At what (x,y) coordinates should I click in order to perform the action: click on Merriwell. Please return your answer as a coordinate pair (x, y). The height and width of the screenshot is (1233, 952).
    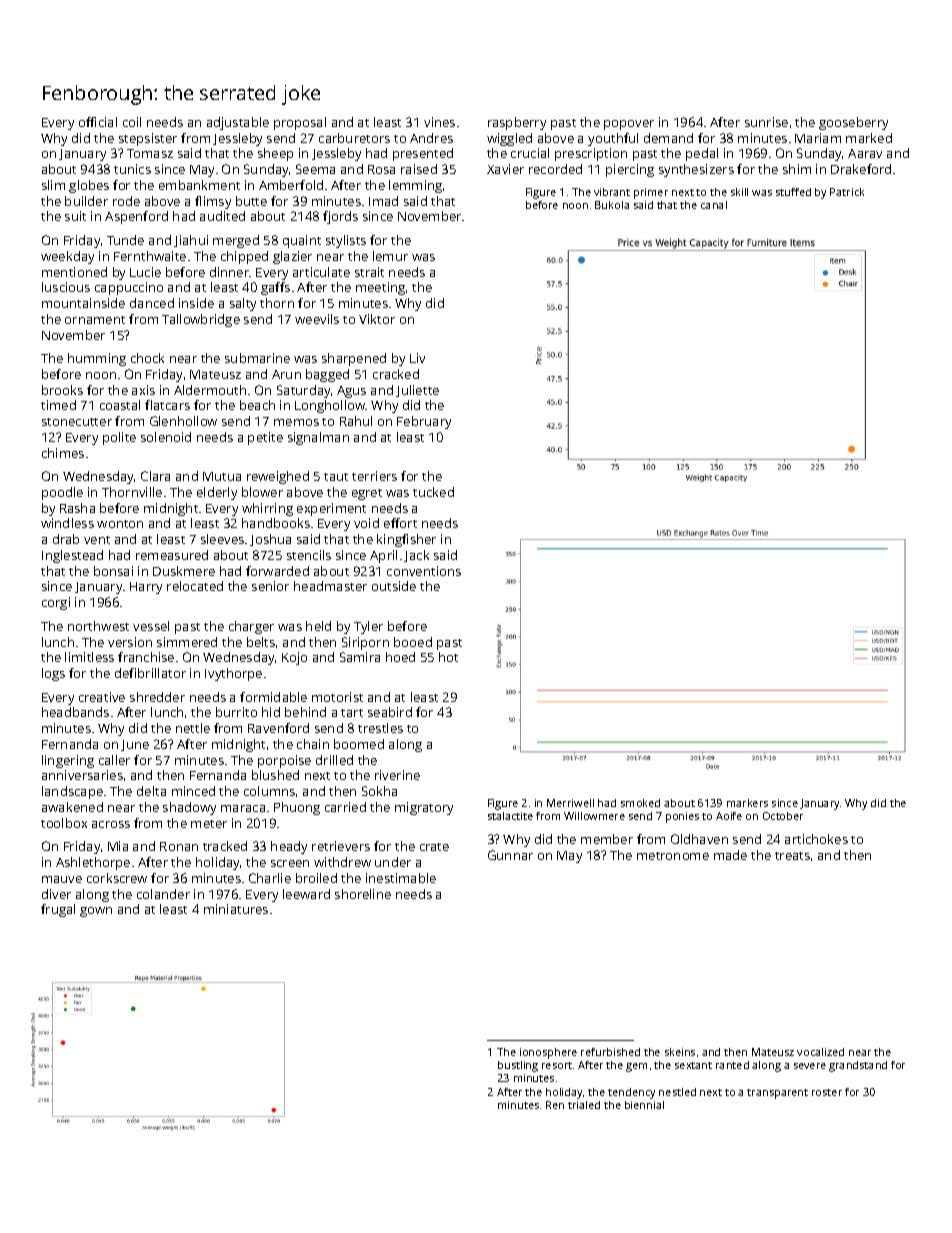
    Looking at the image, I should click on (570, 803).
